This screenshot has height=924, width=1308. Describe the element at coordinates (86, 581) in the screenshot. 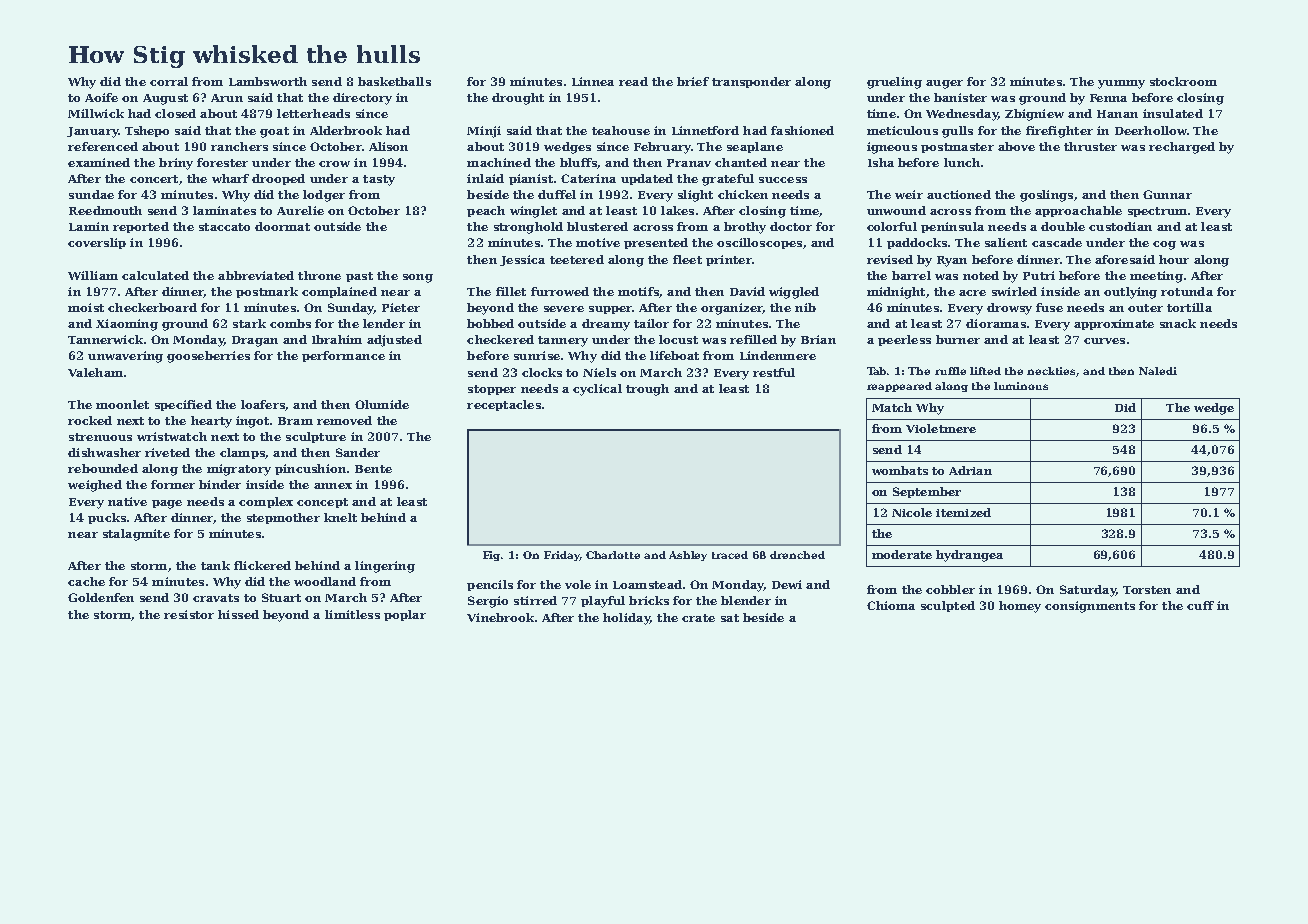

I see `cache` at that location.
